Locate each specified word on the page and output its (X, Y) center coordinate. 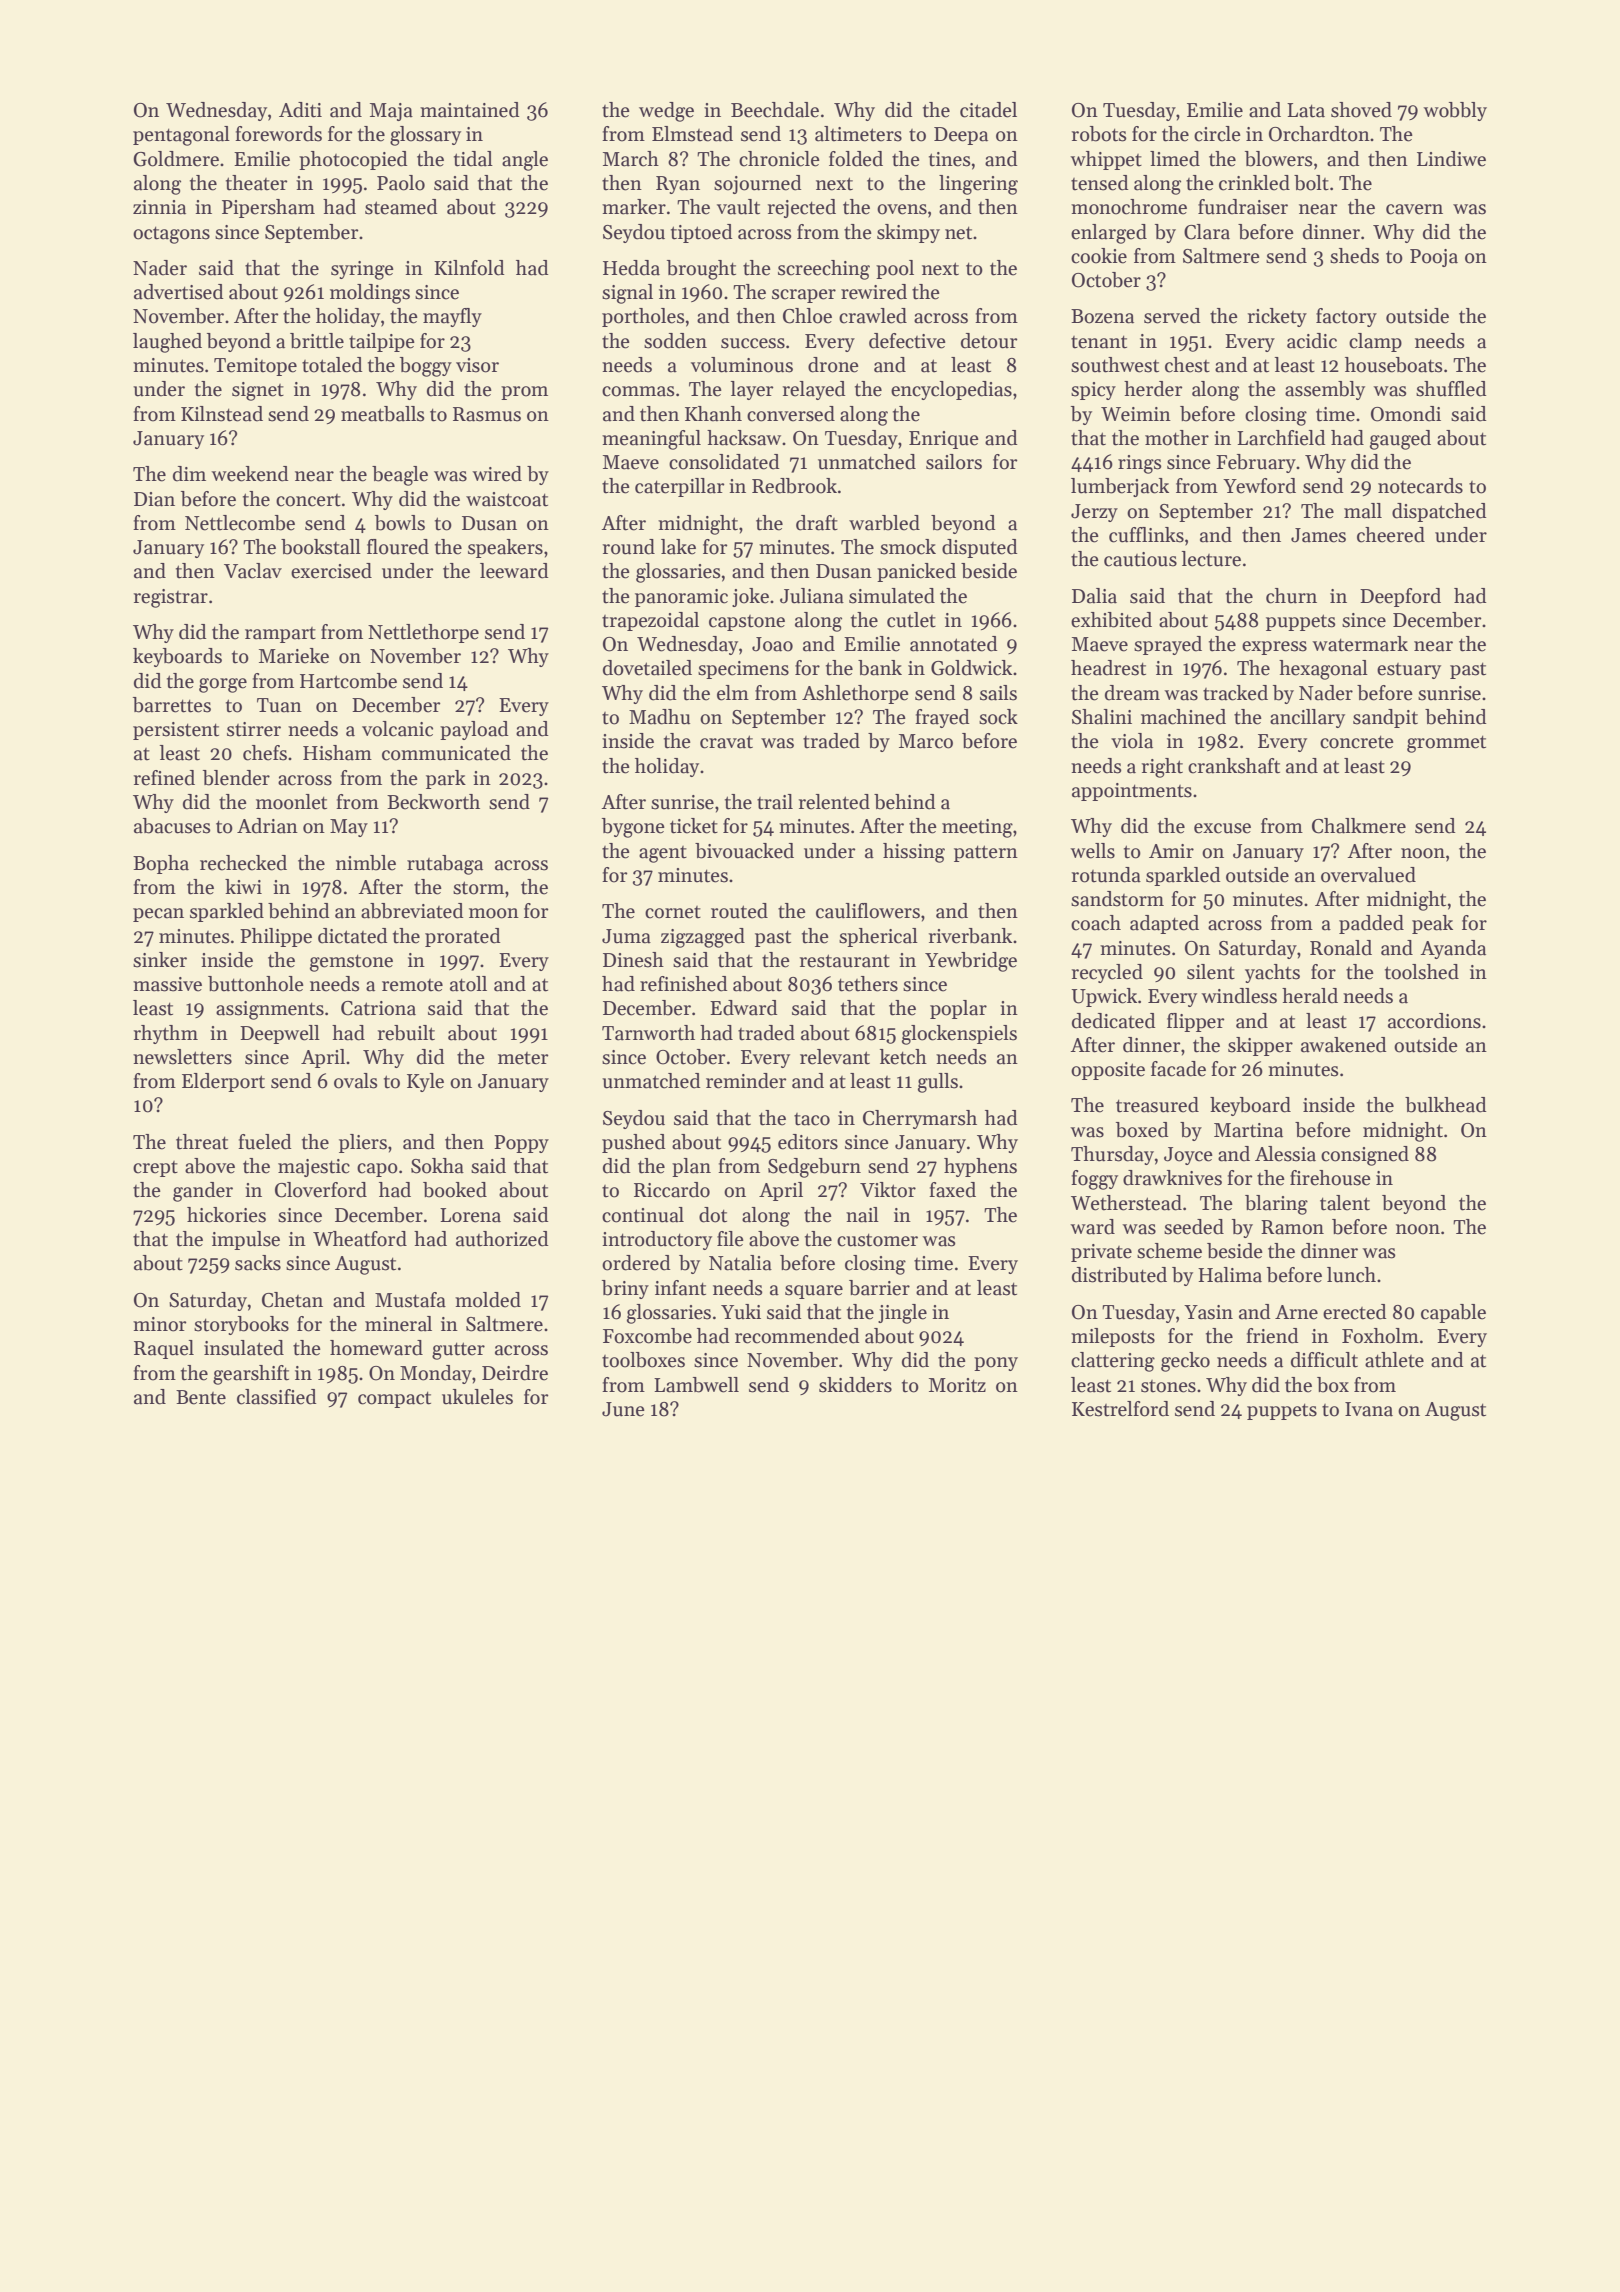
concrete (1357, 742)
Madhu (659, 717)
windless (1239, 996)
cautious (1140, 559)
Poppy (521, 1144)
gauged (1400, 440)
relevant (835, 1057)
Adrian (267, 826)
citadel (988, 110)
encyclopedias (951, 390)
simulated (892, 596)
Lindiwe (1451, 159)
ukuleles (477, 1397)
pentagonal (181, 136)
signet (258, 391)
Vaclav (253, 571)
